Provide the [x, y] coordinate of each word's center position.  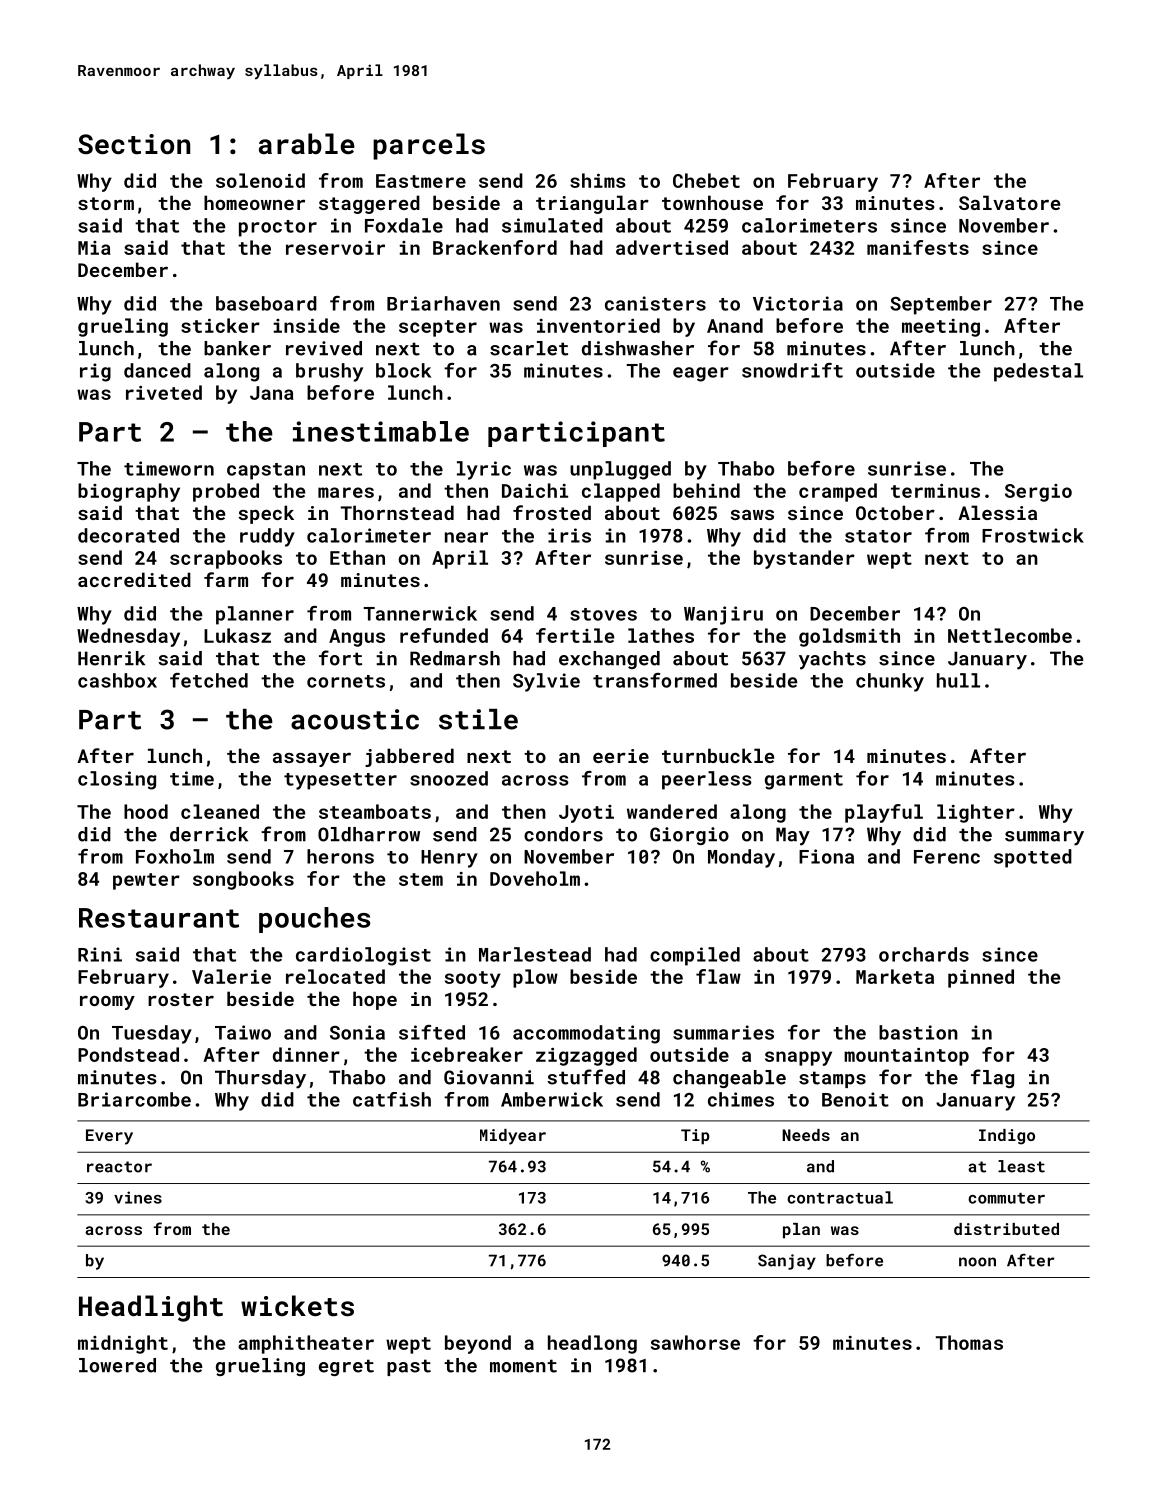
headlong [592, 1344]
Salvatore [1009, 202]
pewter [146, 881]
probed [226, 492]
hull [958, 680]
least [1021, 1166]
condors [563, 834]
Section [134, 144]
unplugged [620, 470]
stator [878, 536]
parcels [429, 146]
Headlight [151, 1308]
